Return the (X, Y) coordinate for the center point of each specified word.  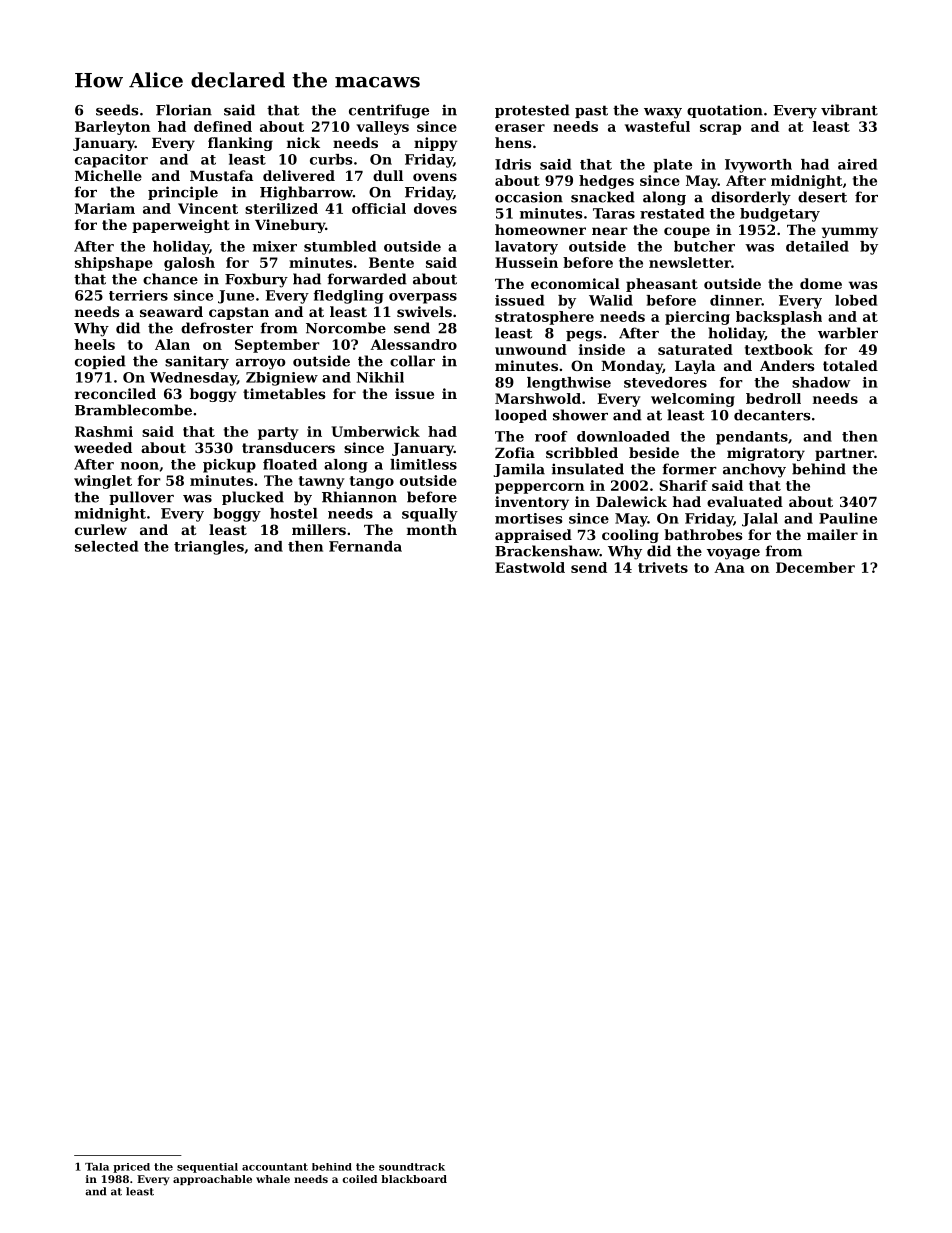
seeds (117, 110)
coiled (359, 1179)
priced (131, 1168)
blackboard (414, 1179)
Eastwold (530, 567)
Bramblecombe (133, 410)
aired (857, 164)
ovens (435, 177)
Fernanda (365, 546)
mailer (832, 534)
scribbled (582, 452)
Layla (695, 367)
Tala (97, 1167)
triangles (209, 548)
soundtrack (412, 1167)
